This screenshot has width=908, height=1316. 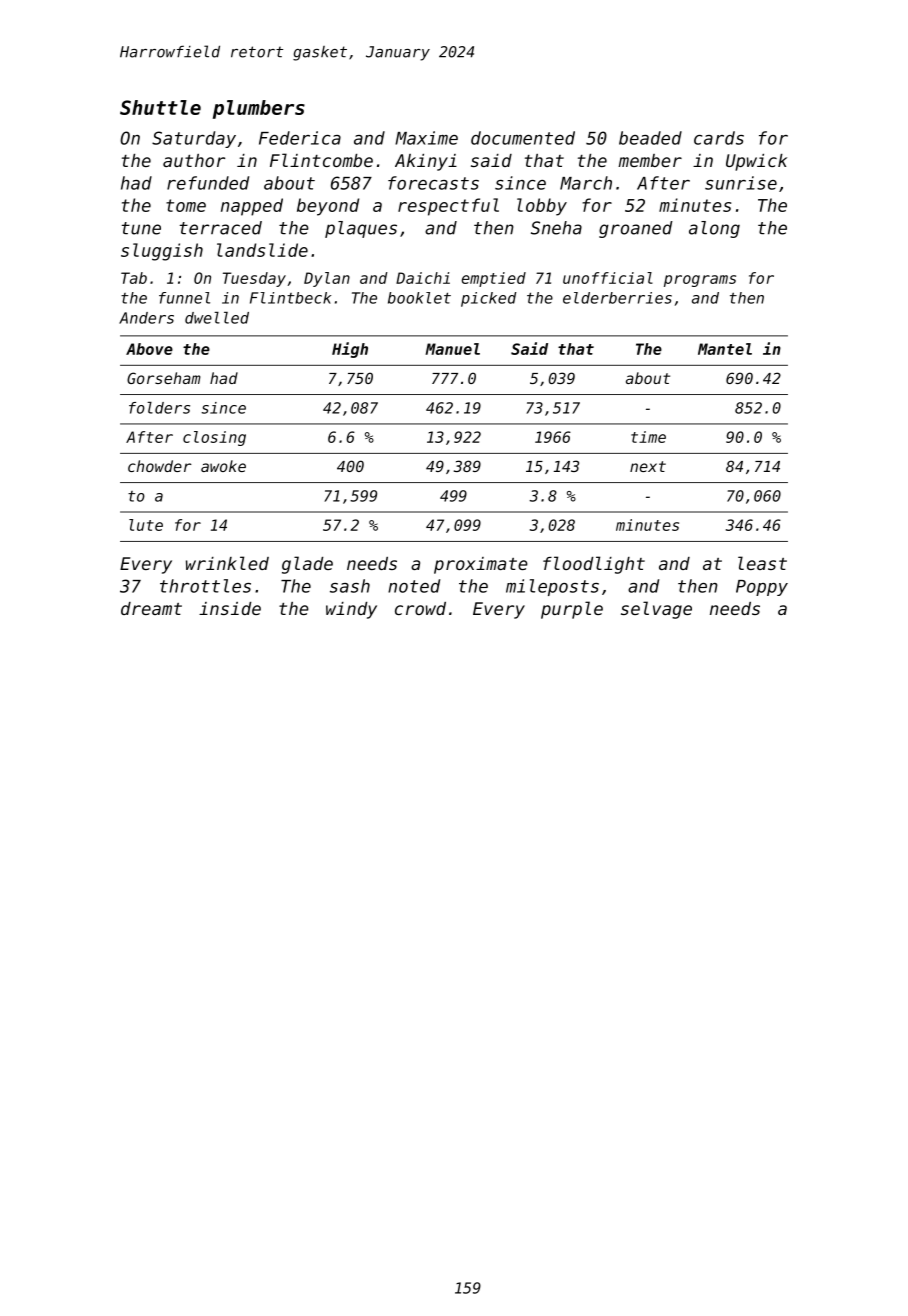 What do you see at coordinates (426, 138) in the screenshot?
I see `Maxime` at bounding box center [426, 138].
